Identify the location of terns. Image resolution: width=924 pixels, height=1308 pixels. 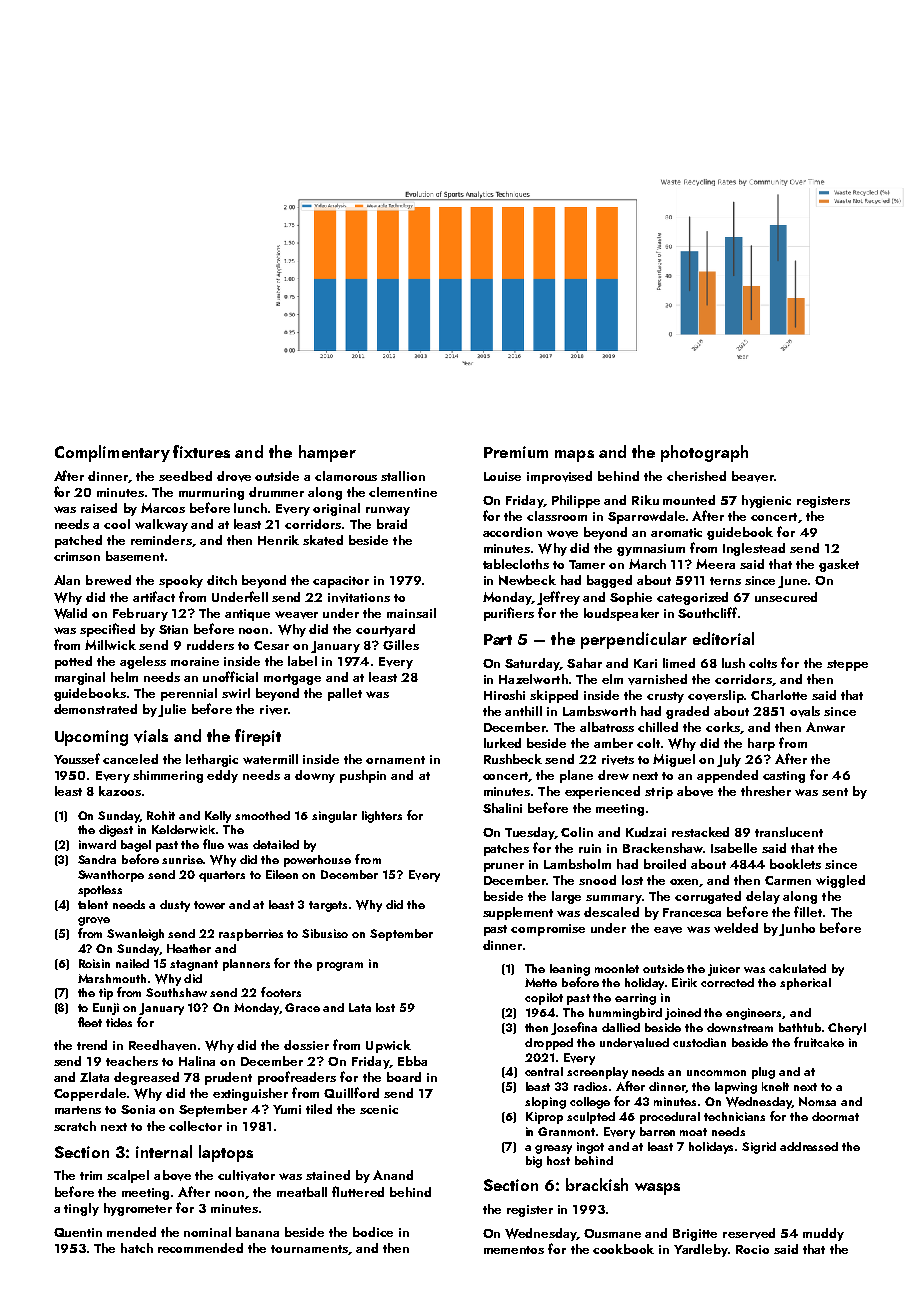
(725, 581).
